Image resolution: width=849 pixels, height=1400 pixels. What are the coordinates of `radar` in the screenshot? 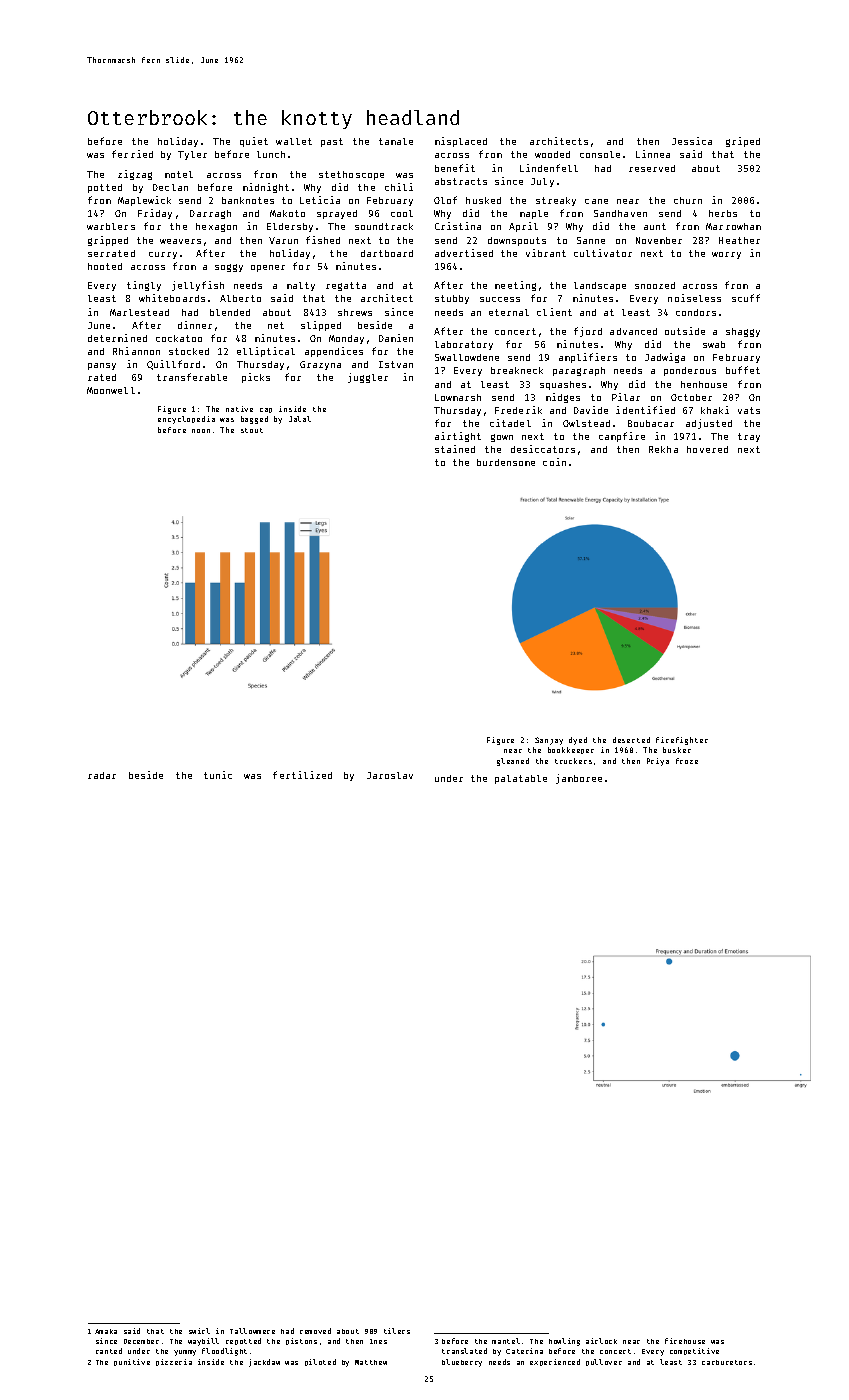 It's located at (102, 775).
